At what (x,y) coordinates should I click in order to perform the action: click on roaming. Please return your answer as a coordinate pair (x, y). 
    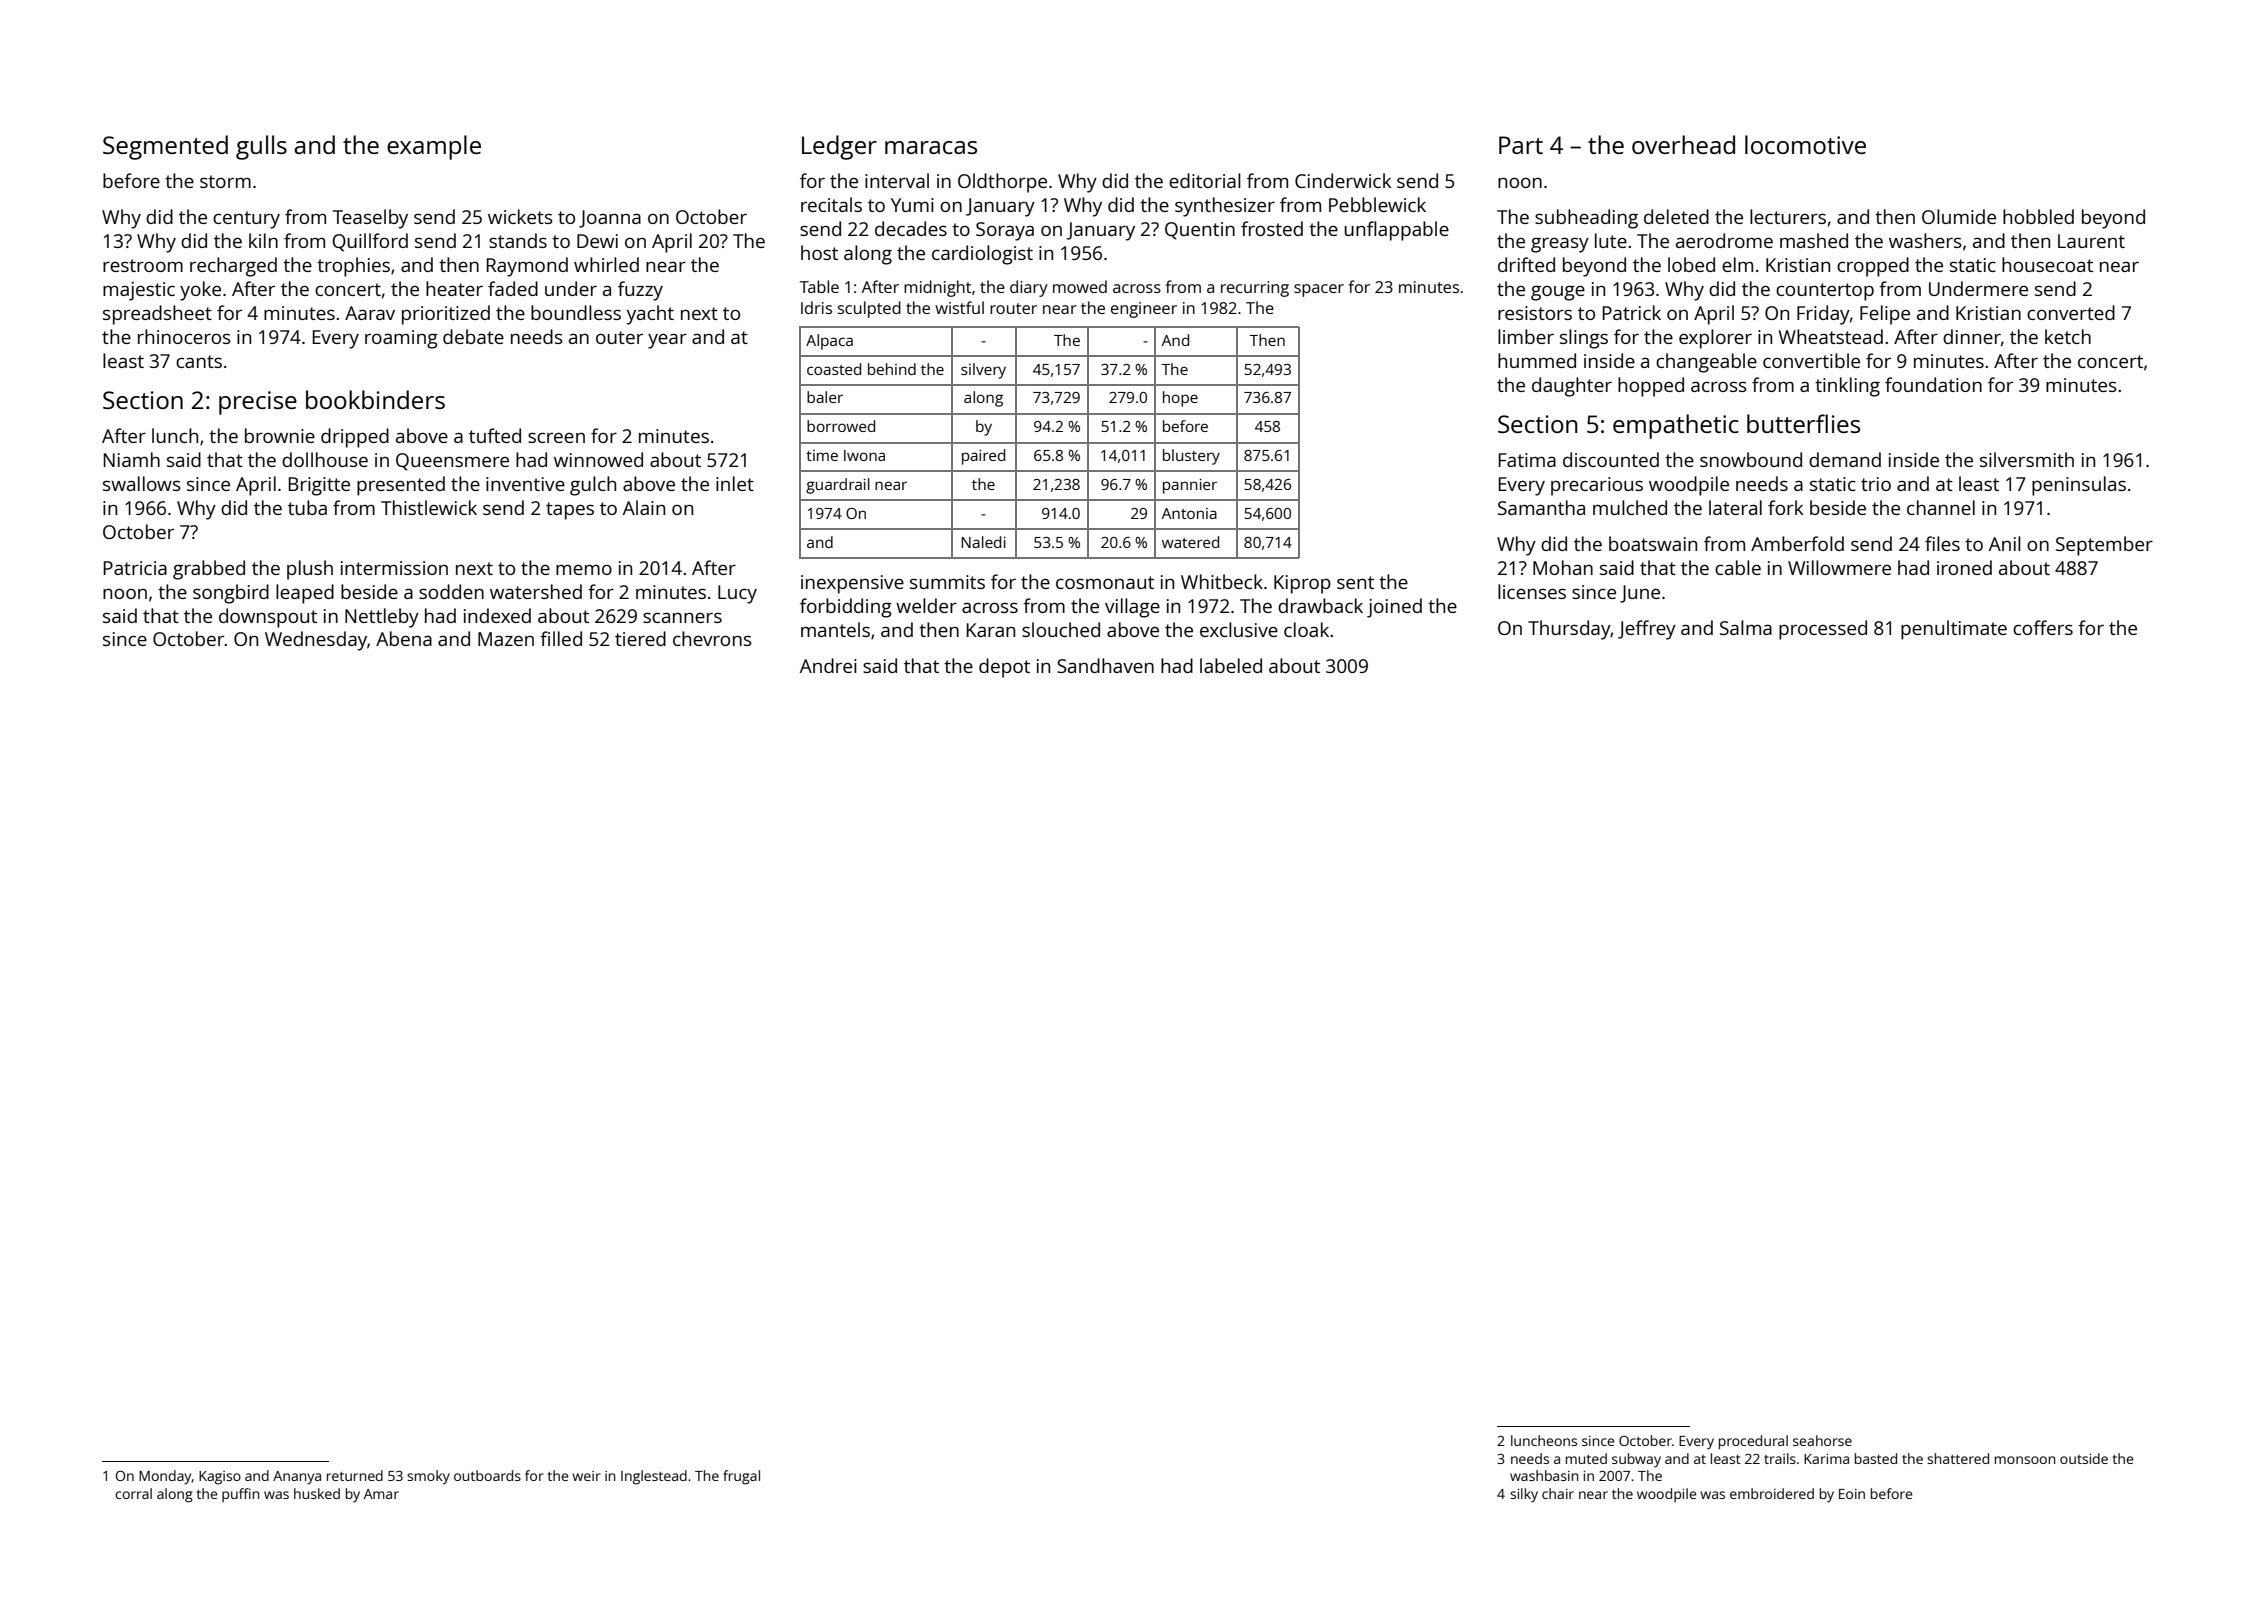
    Looking at the image, I should click on (401, 339).
